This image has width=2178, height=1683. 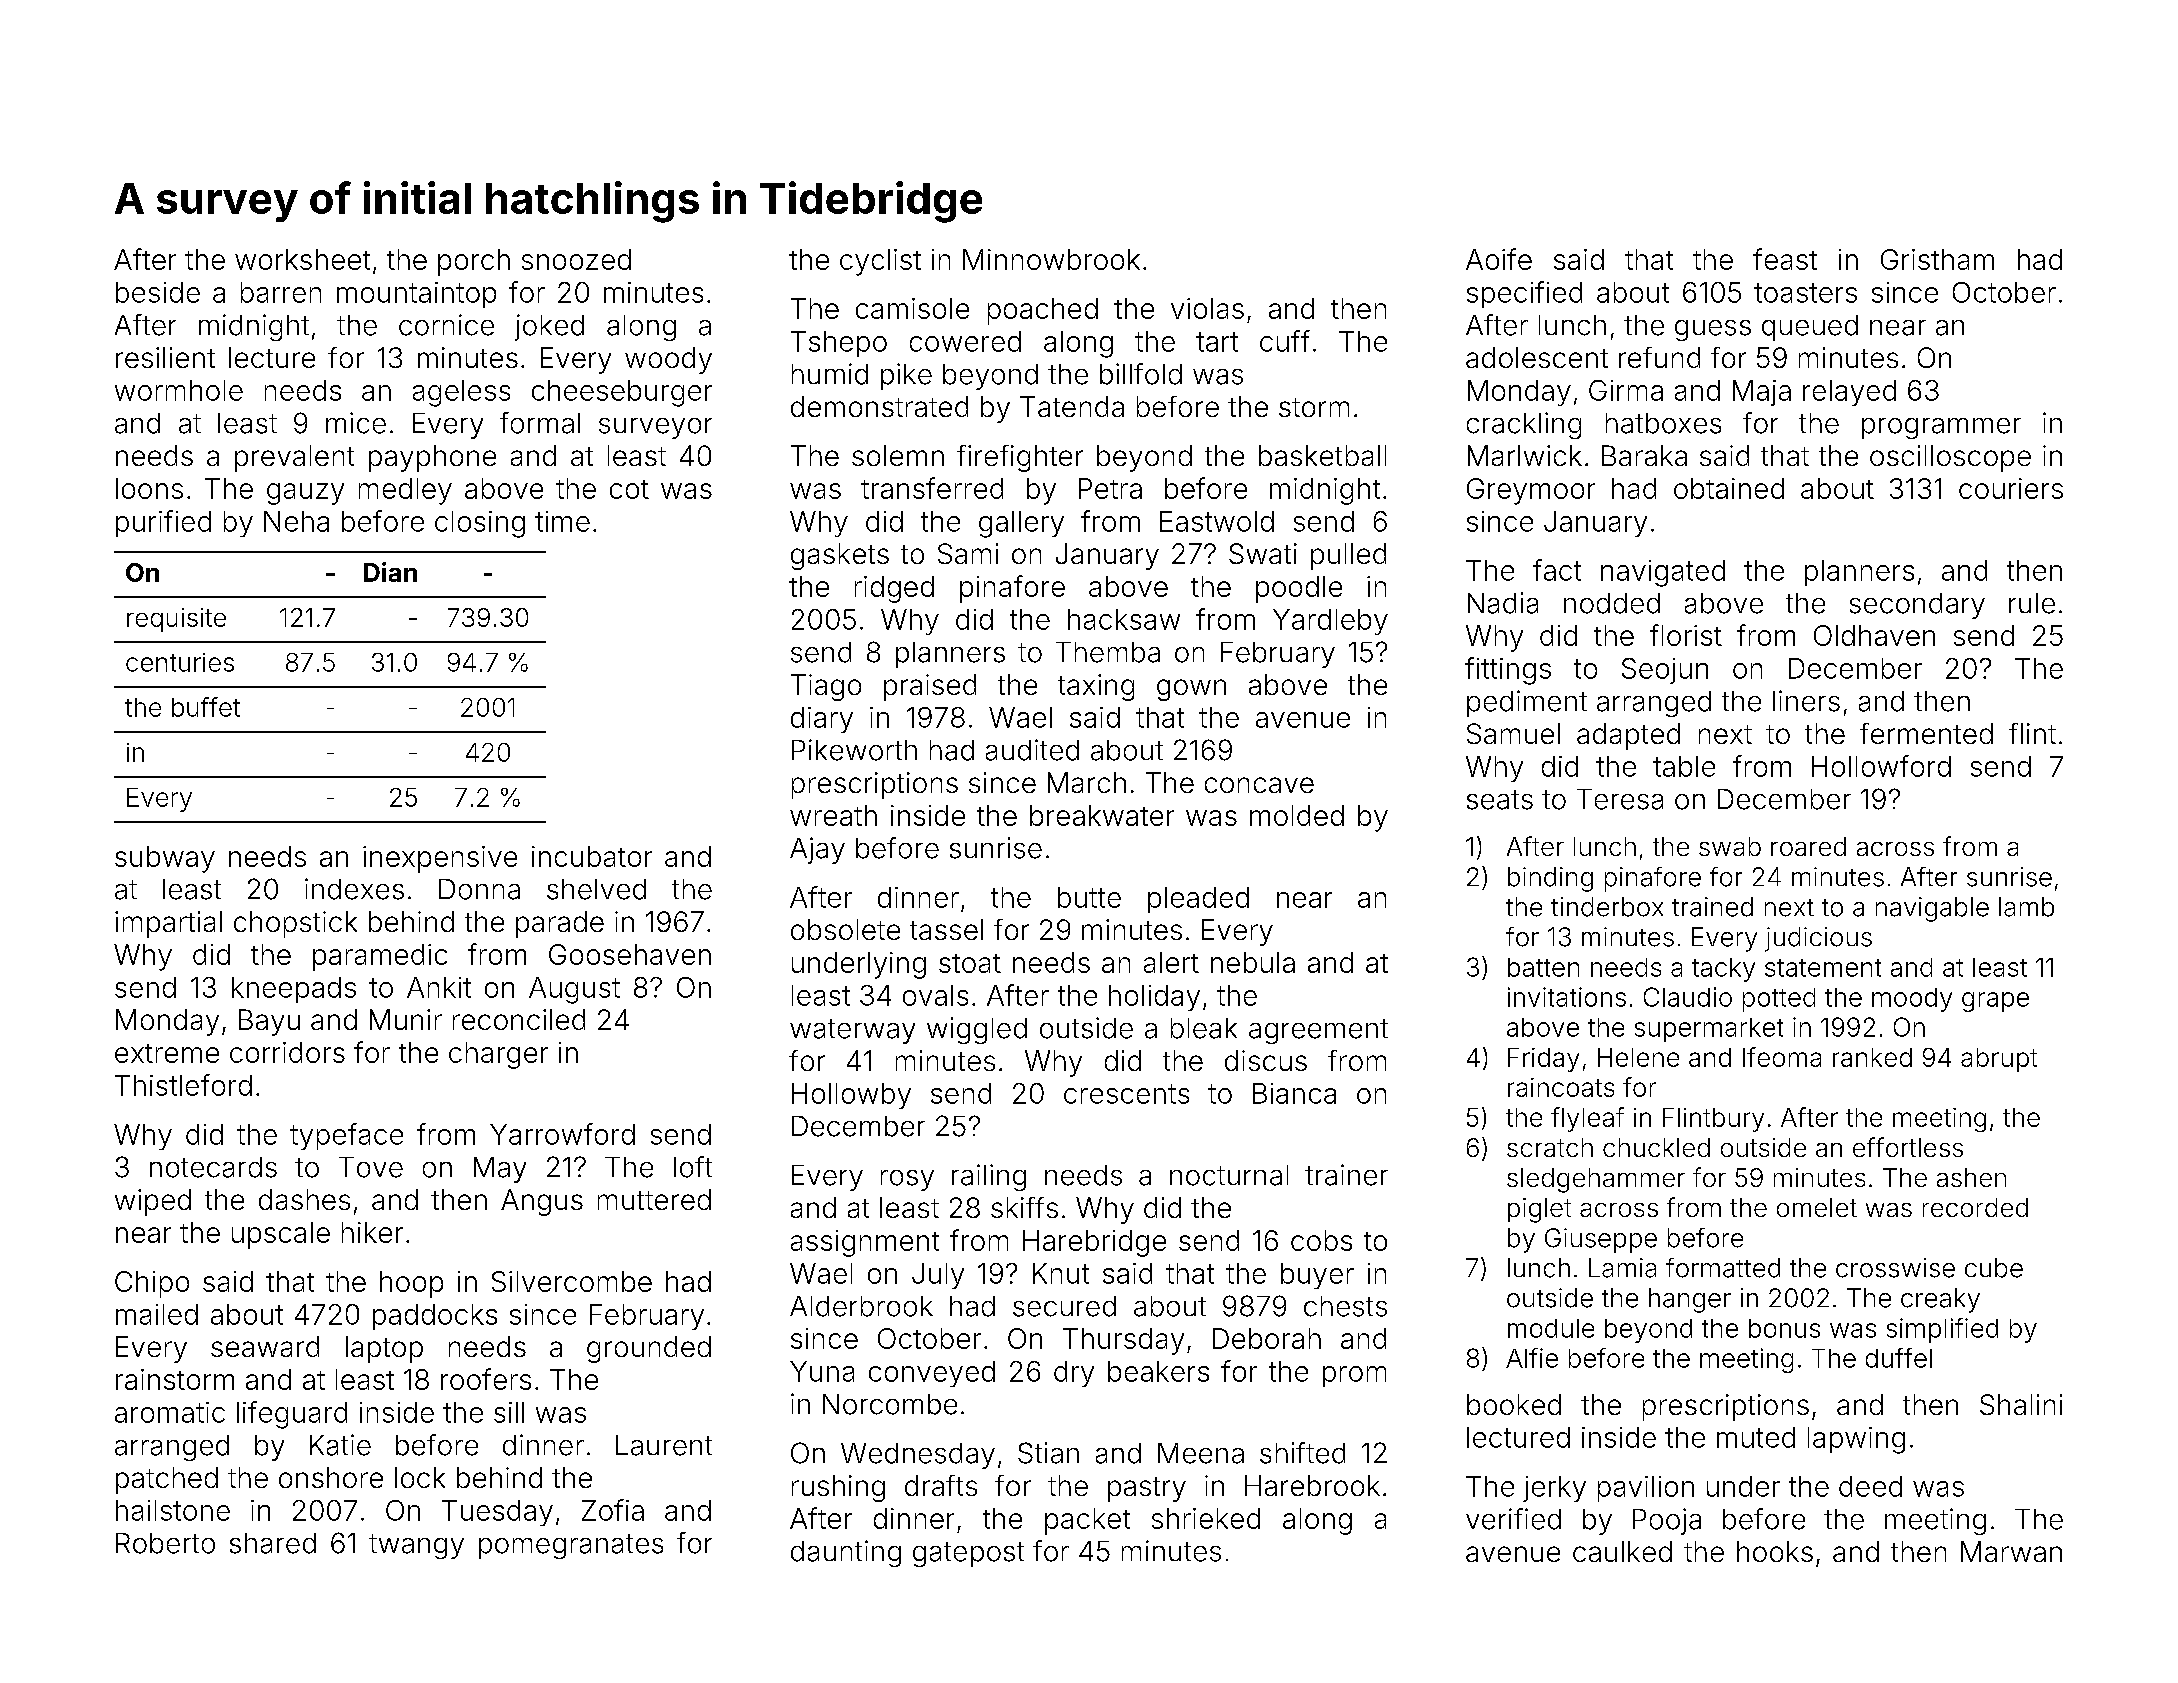 I want to click on pulled, so click(x=1348, y=556).
